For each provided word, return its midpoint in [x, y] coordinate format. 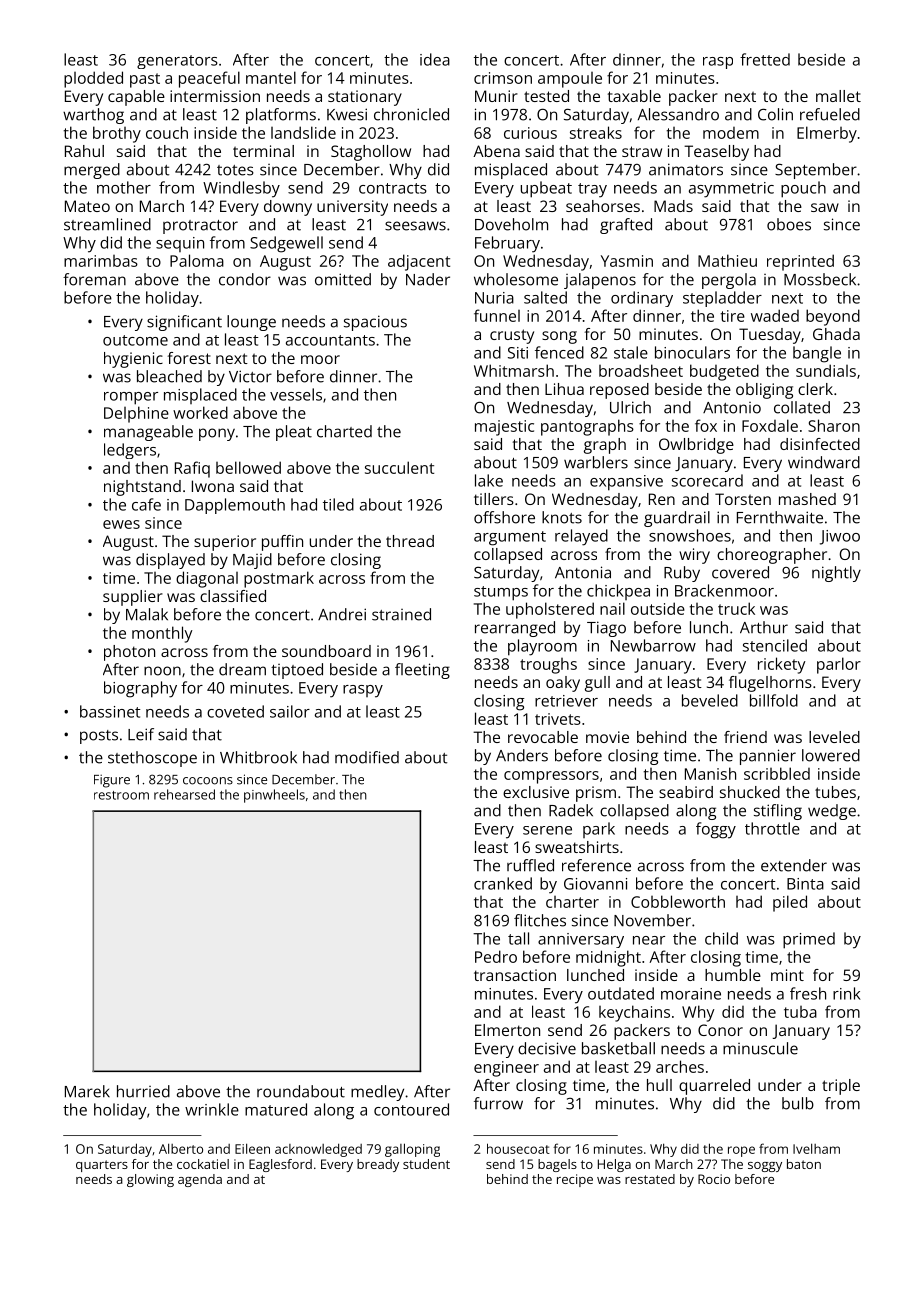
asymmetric [731, 190]
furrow [498, 1103]
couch [167, 132]
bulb [798, 1103]
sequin [180, 244]
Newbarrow [653, 645]
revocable [543, 737]
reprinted [800, 262]
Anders [522, 755]
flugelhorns [770, 684]
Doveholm [511, 224]
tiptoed [297, 671]
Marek [87, 1091]
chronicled [411, 114]
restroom [121, 795]
